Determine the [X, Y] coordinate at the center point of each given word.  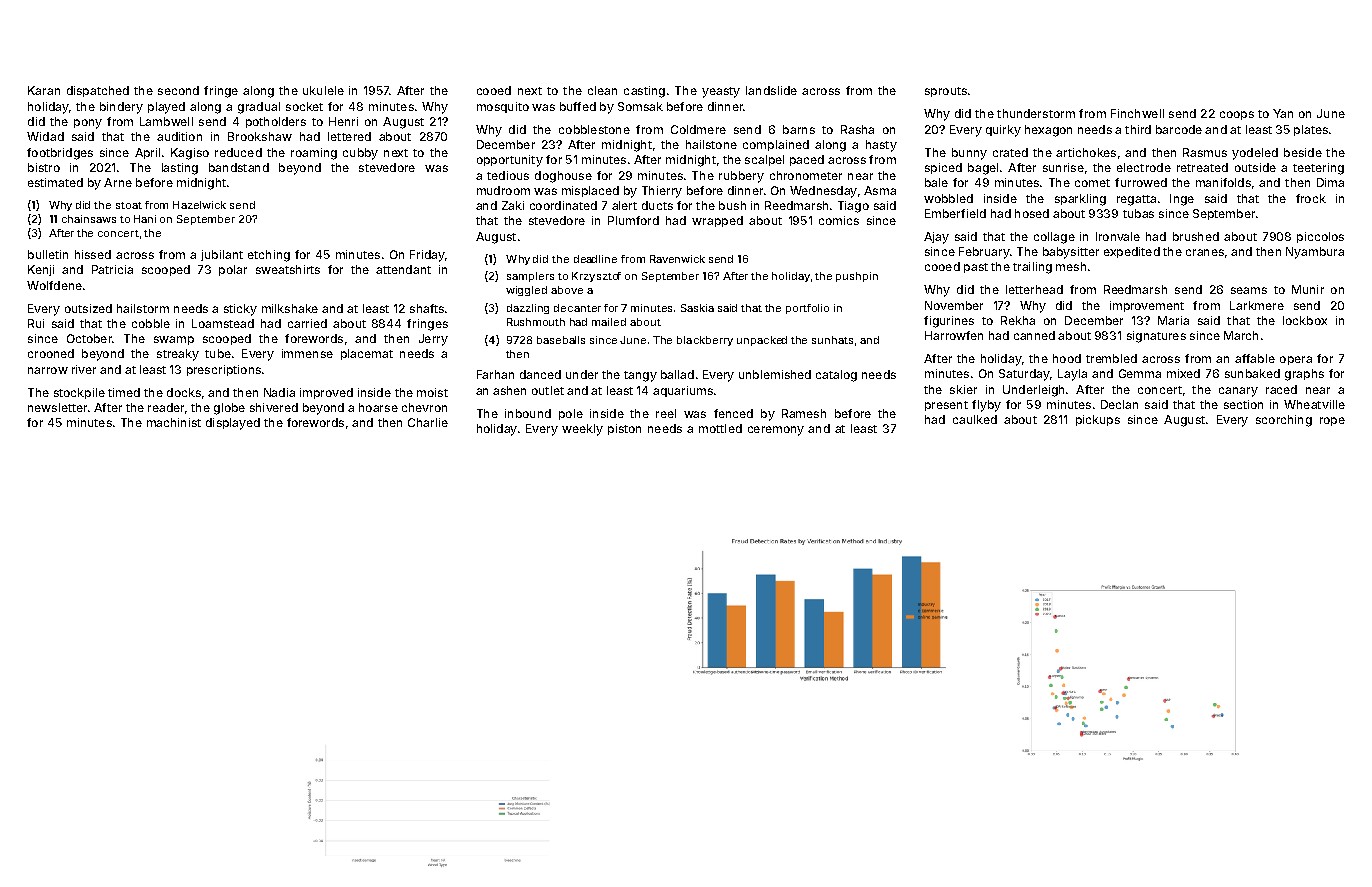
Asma [880, 190]
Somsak [640, 106]
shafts [427, 308]
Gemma [1140, 373]
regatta [1136, 200]
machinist [174, 422]
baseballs [561, 340]
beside [1303, 152]
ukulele [323, 90]
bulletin [48, 254]
